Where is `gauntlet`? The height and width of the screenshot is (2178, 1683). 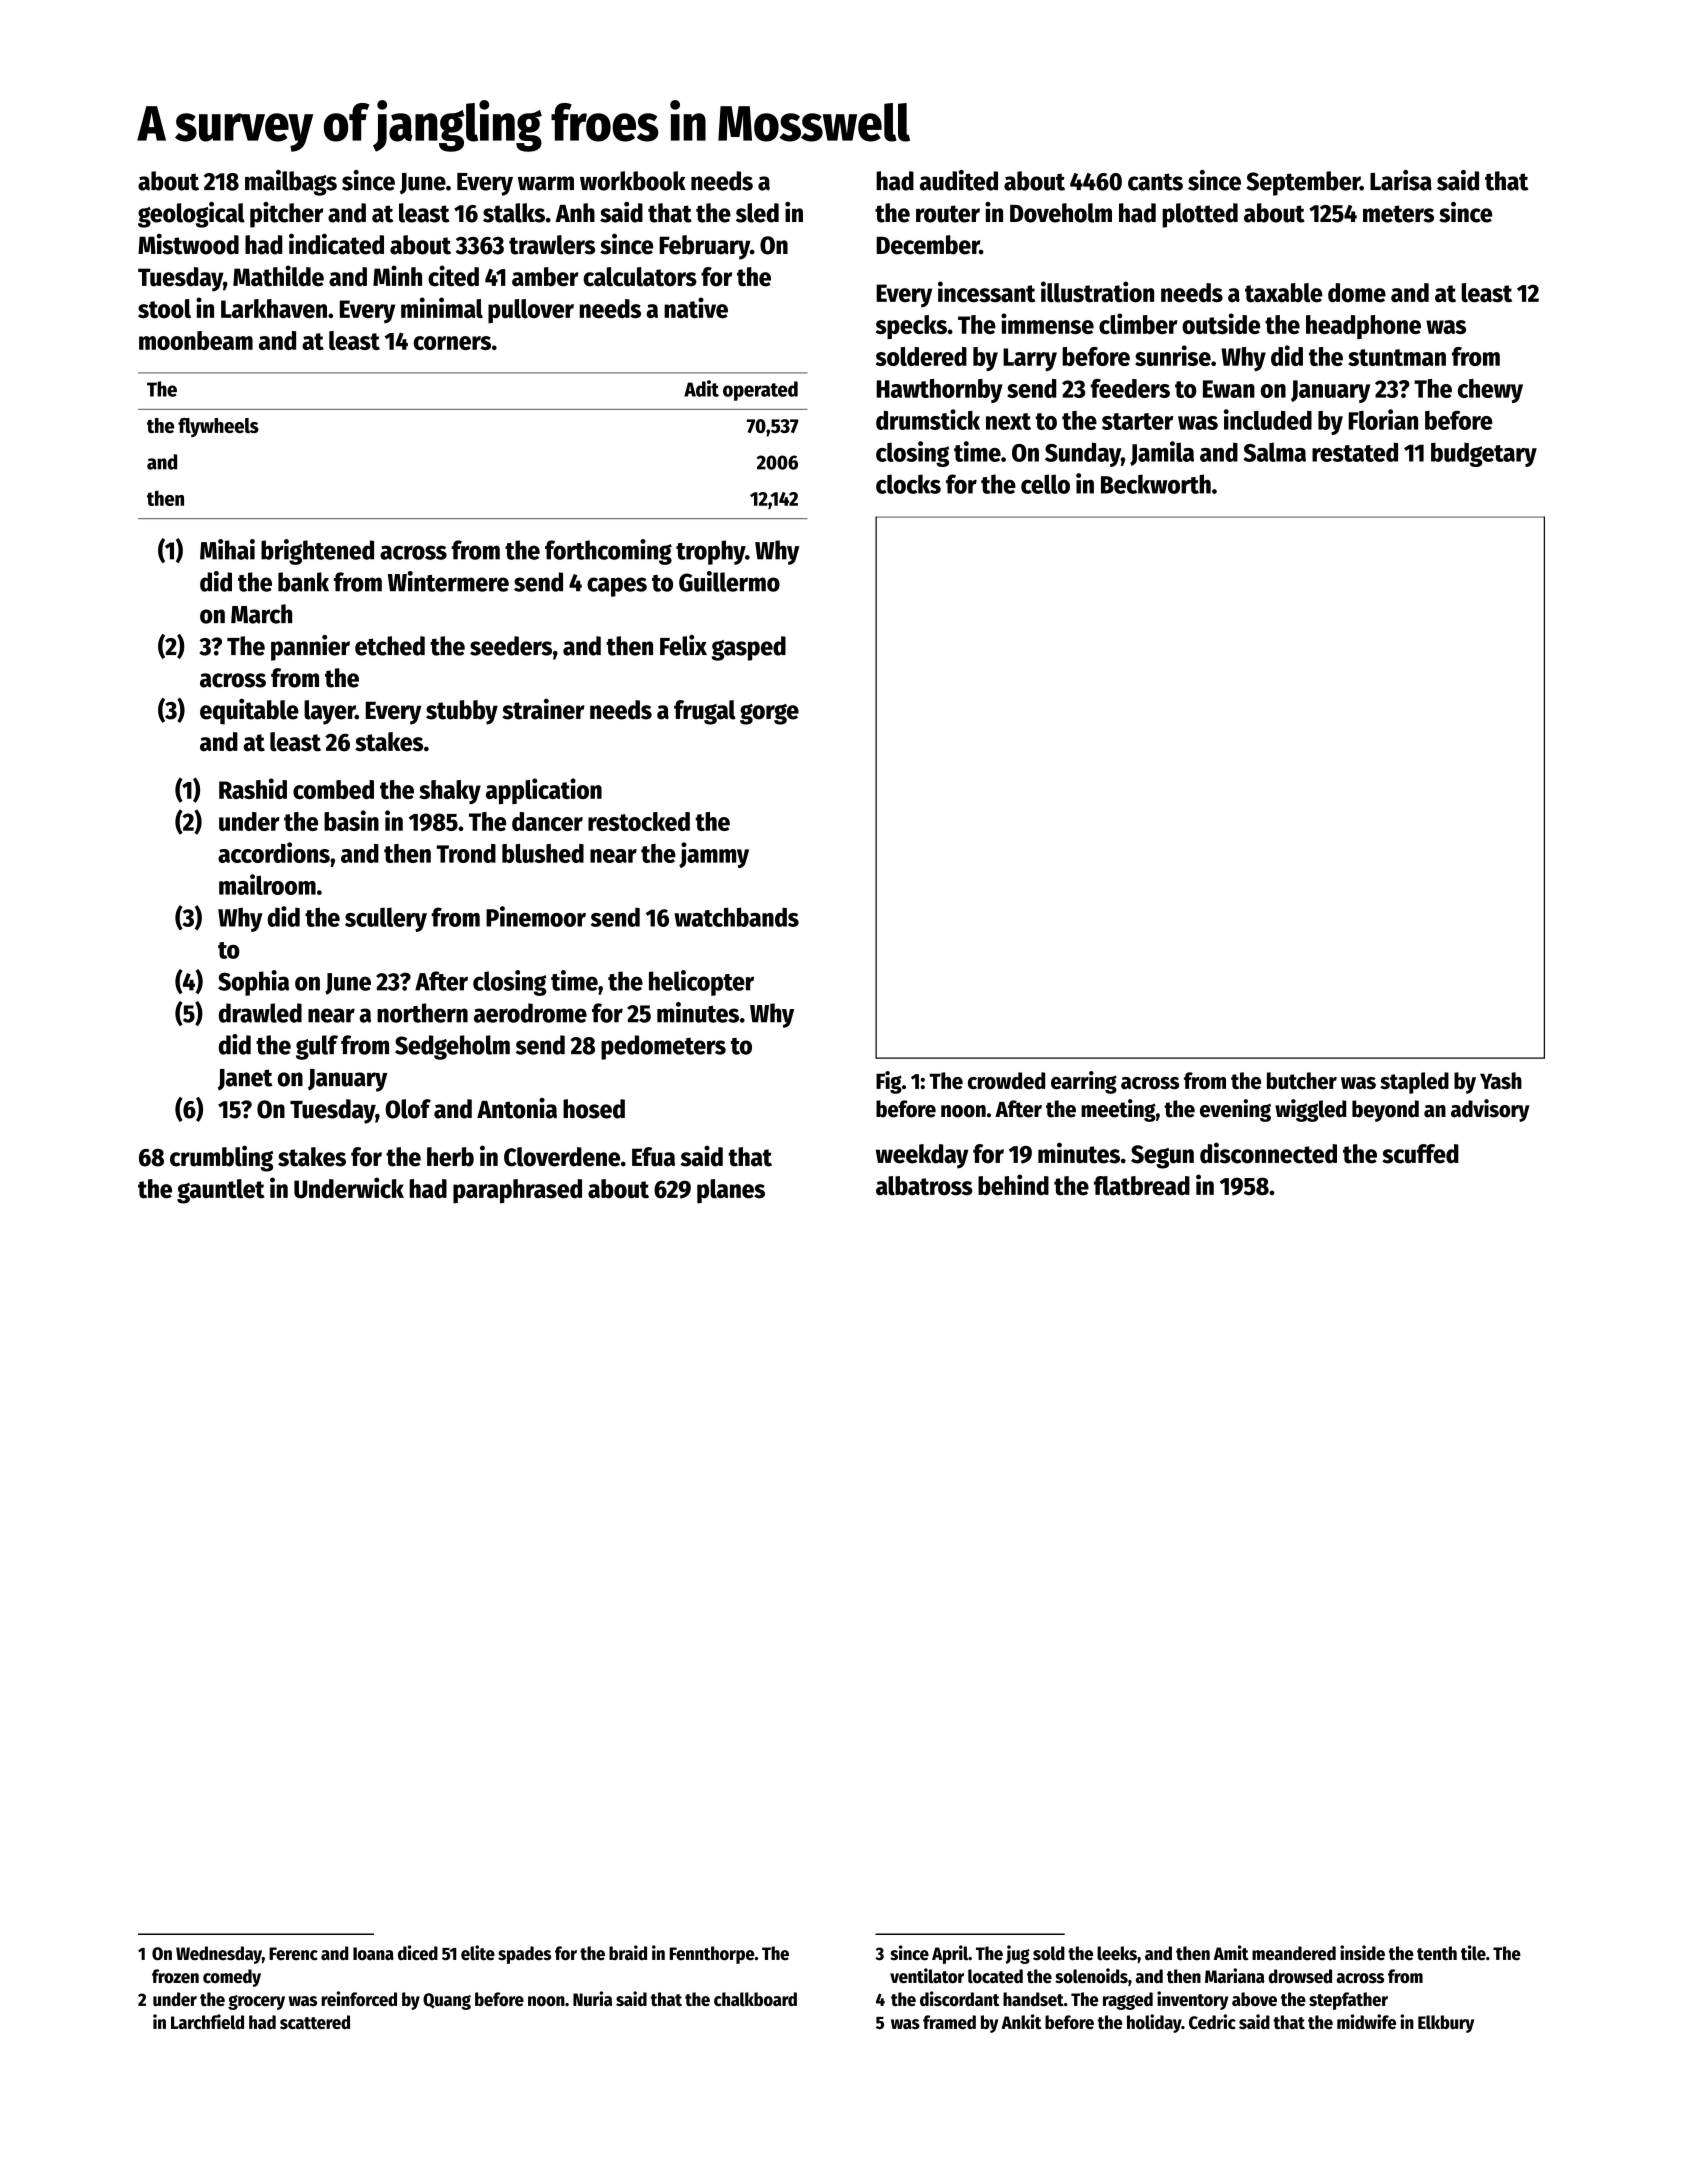
gauntlet is located at coordinates (221, 1191).
